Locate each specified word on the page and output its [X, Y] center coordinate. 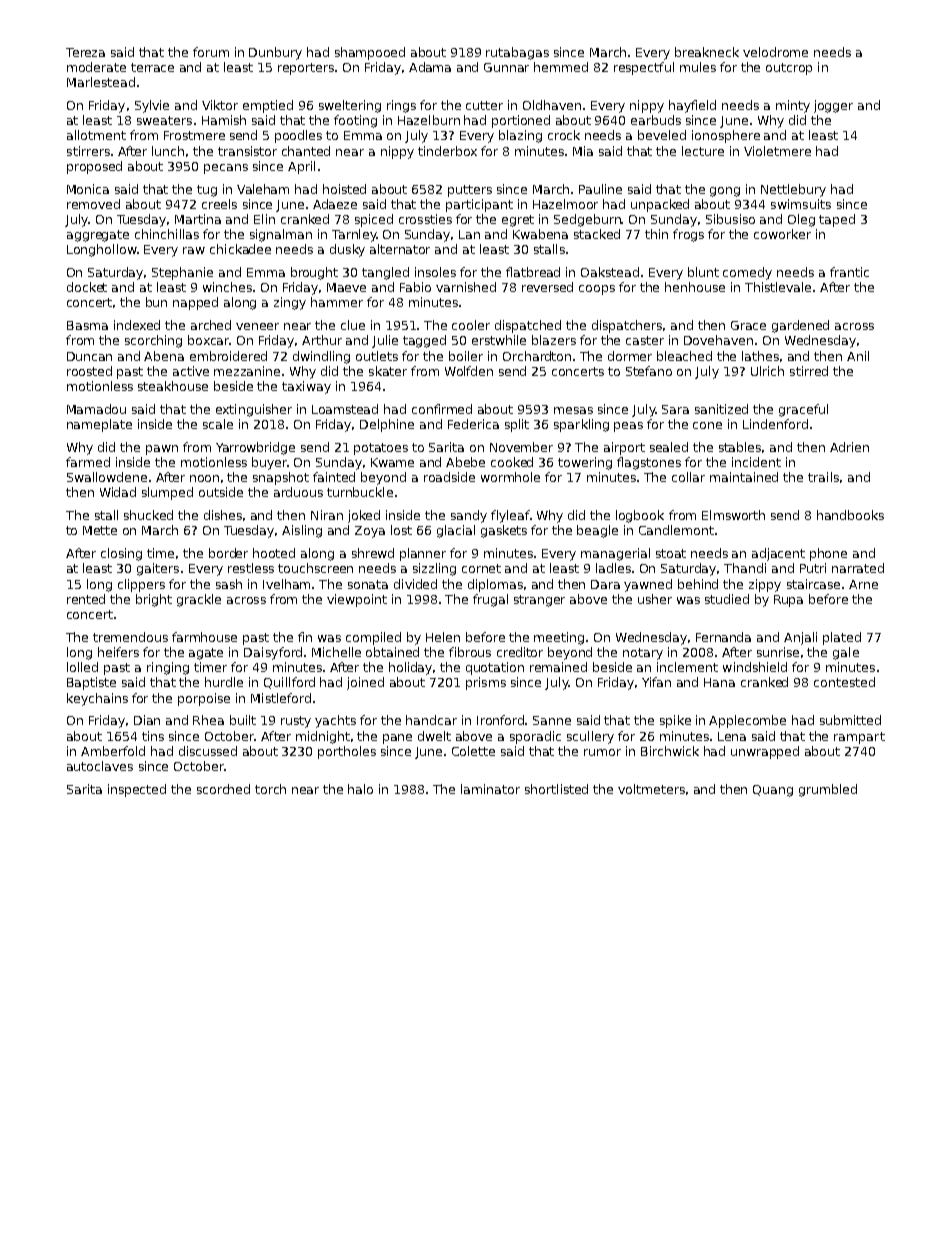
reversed [547, 287]
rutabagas [517, 53]
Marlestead [101, 82]
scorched [223, 789]
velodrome [775, 52]
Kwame [392, 462]
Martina [198, 219]
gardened [800, 326]
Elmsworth [733, 515]
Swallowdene [107, 477]
